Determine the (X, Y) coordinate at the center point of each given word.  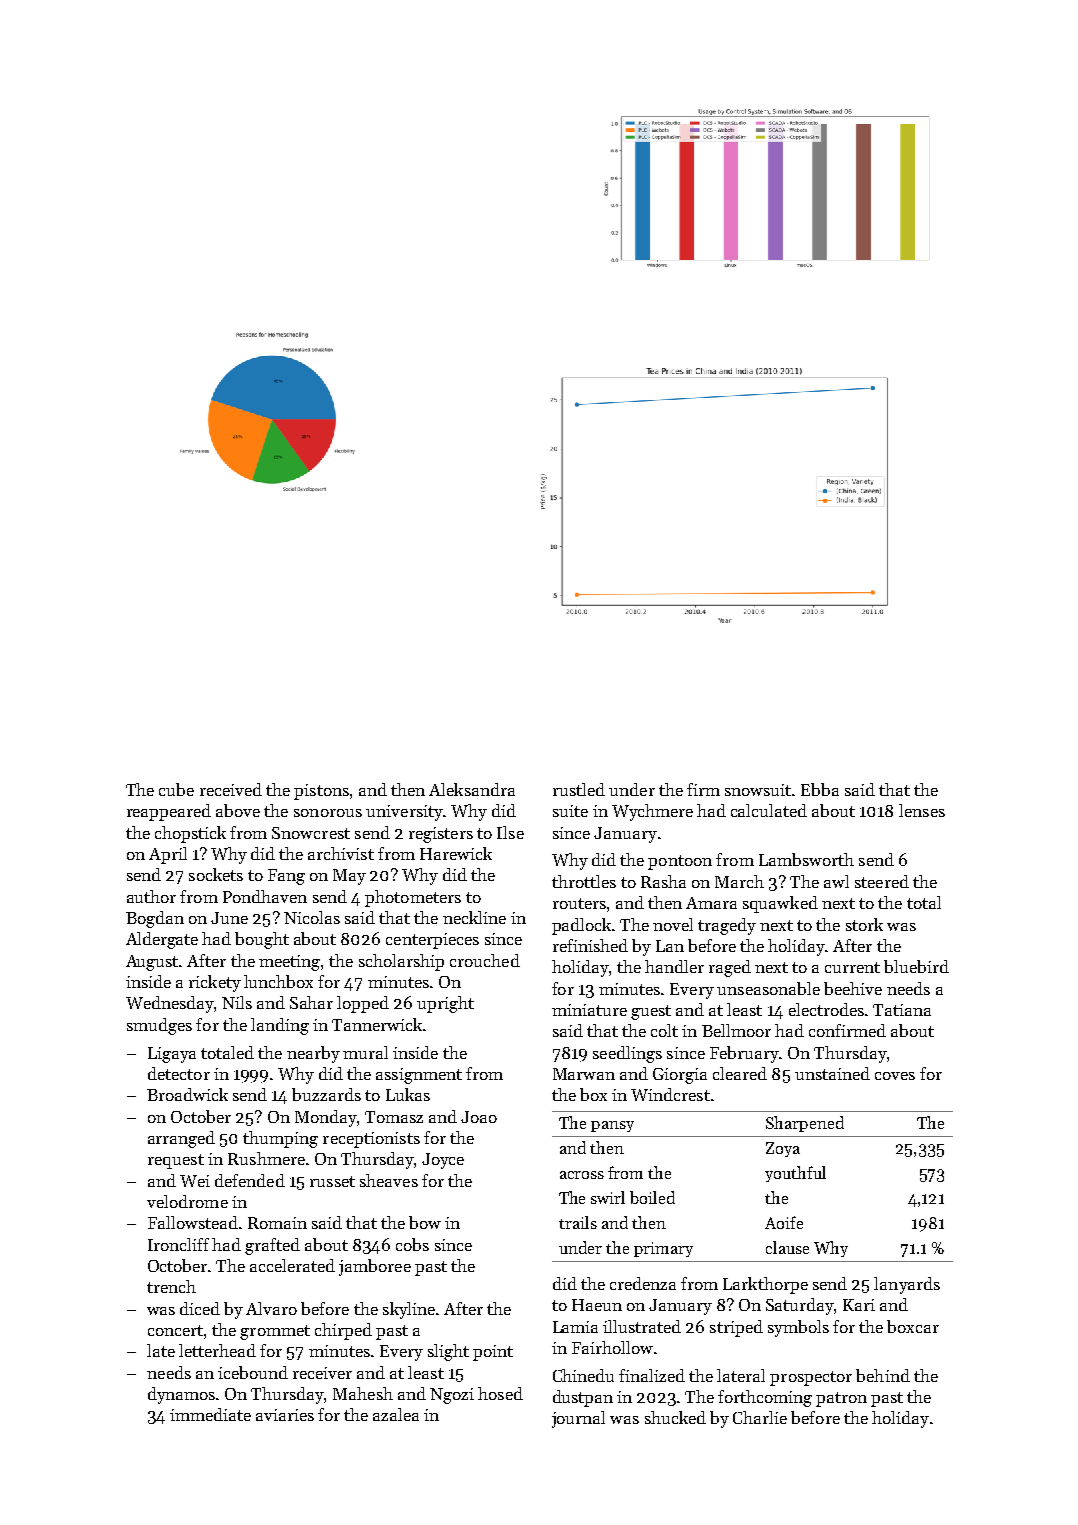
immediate (210, 1414)
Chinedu (583, 1375)
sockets (216, 874)
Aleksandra (472, 789)
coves (895, 1076)
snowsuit (759, 790)
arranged (181, 1139)
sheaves (389, 1180)
